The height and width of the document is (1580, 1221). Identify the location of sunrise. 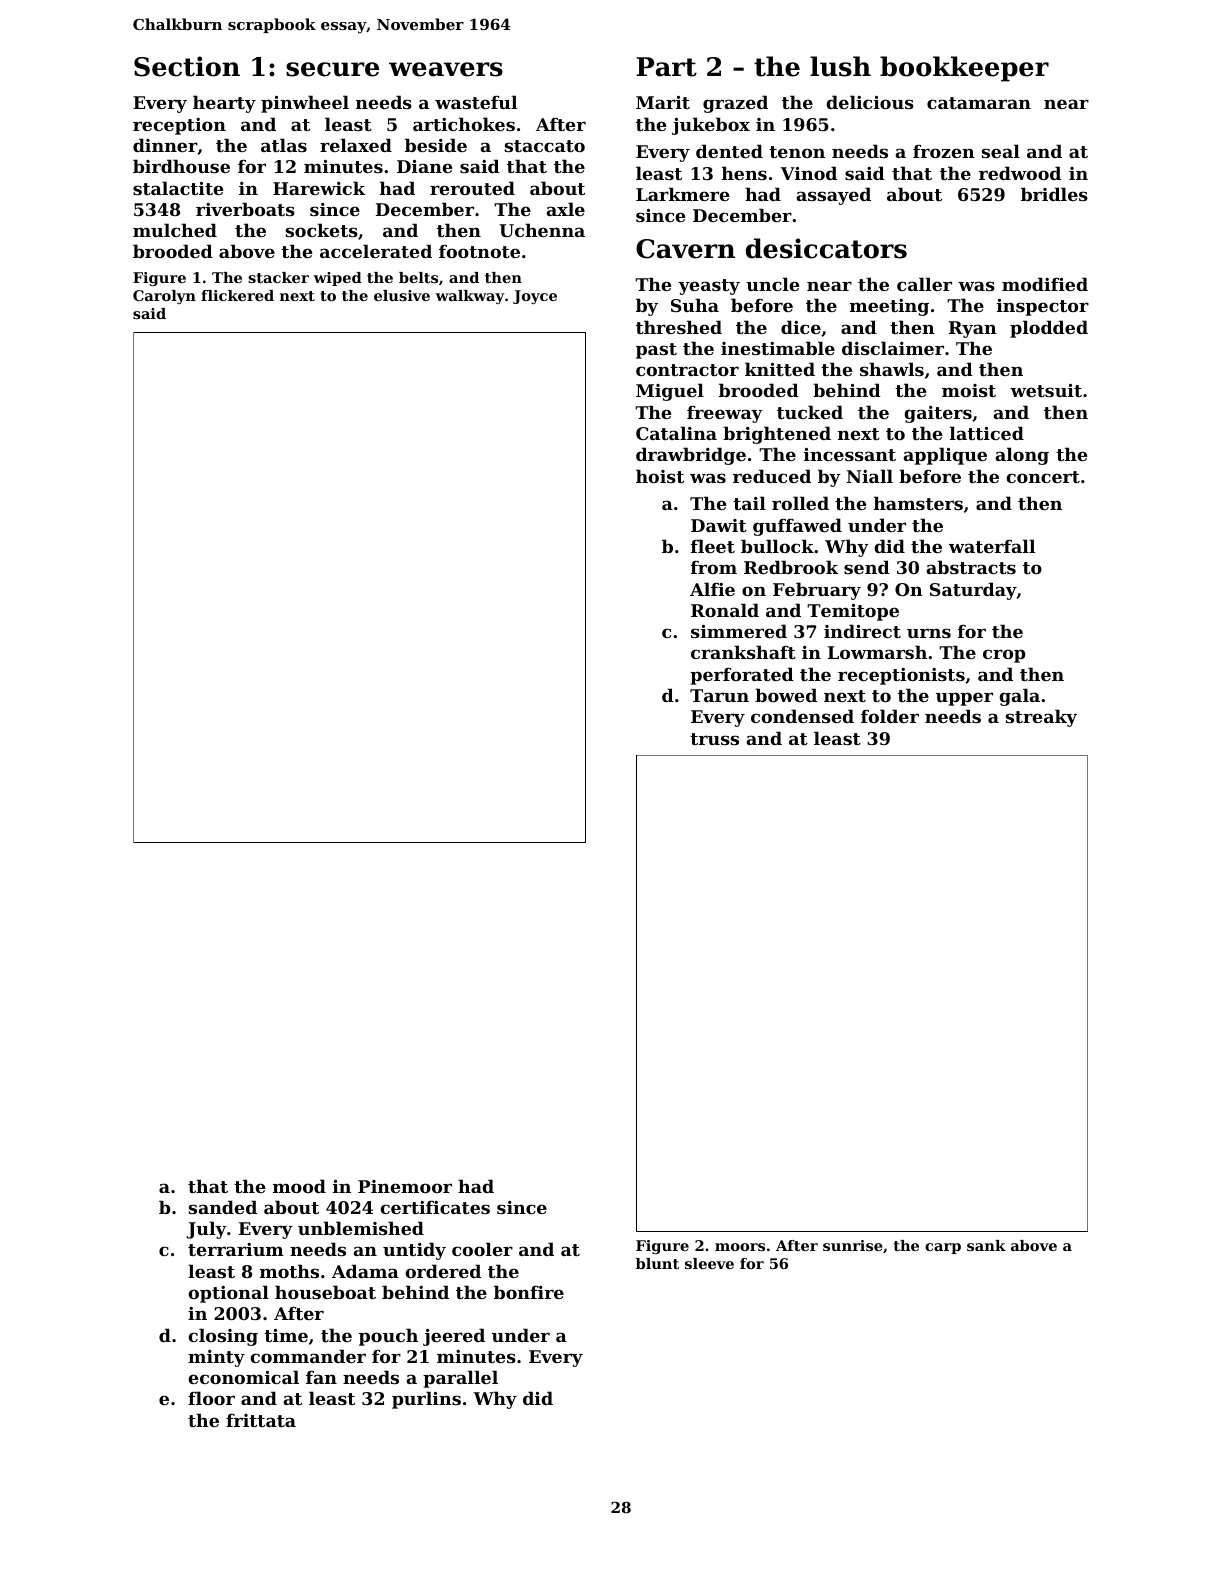
(853, 1245).
